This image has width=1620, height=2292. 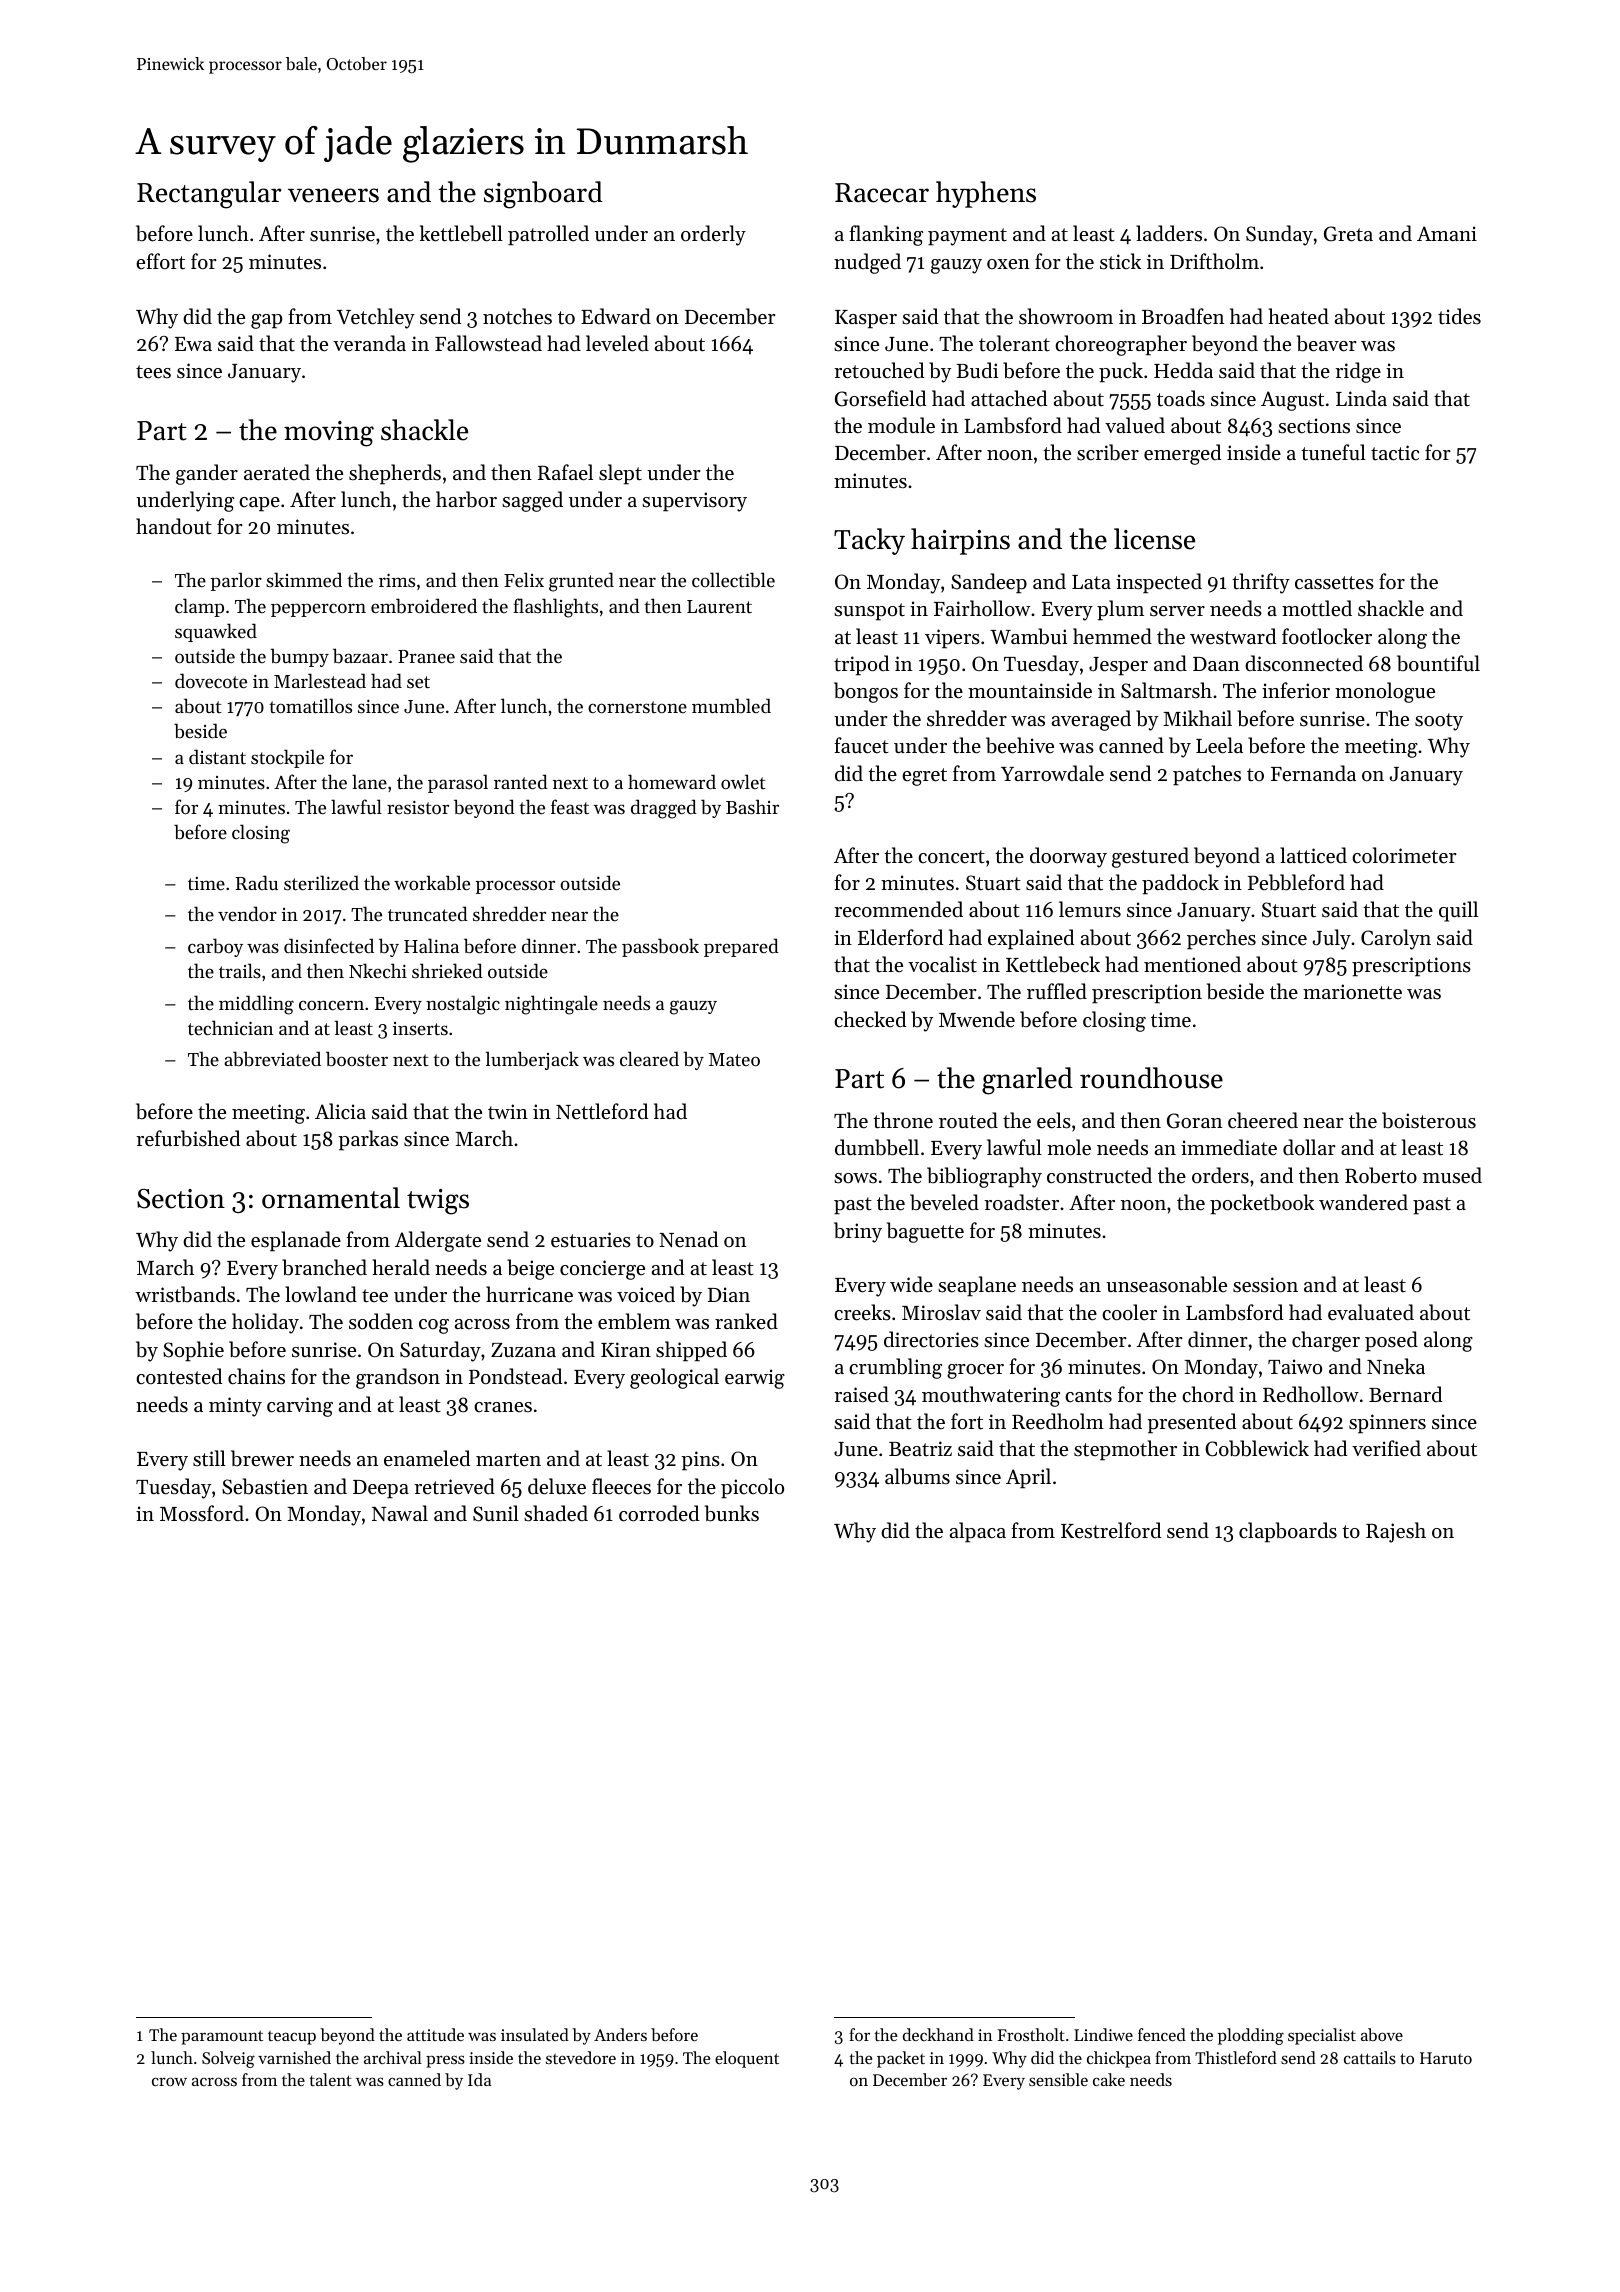 I want to click on Taiwo, so click(x=1295, y=1367).
